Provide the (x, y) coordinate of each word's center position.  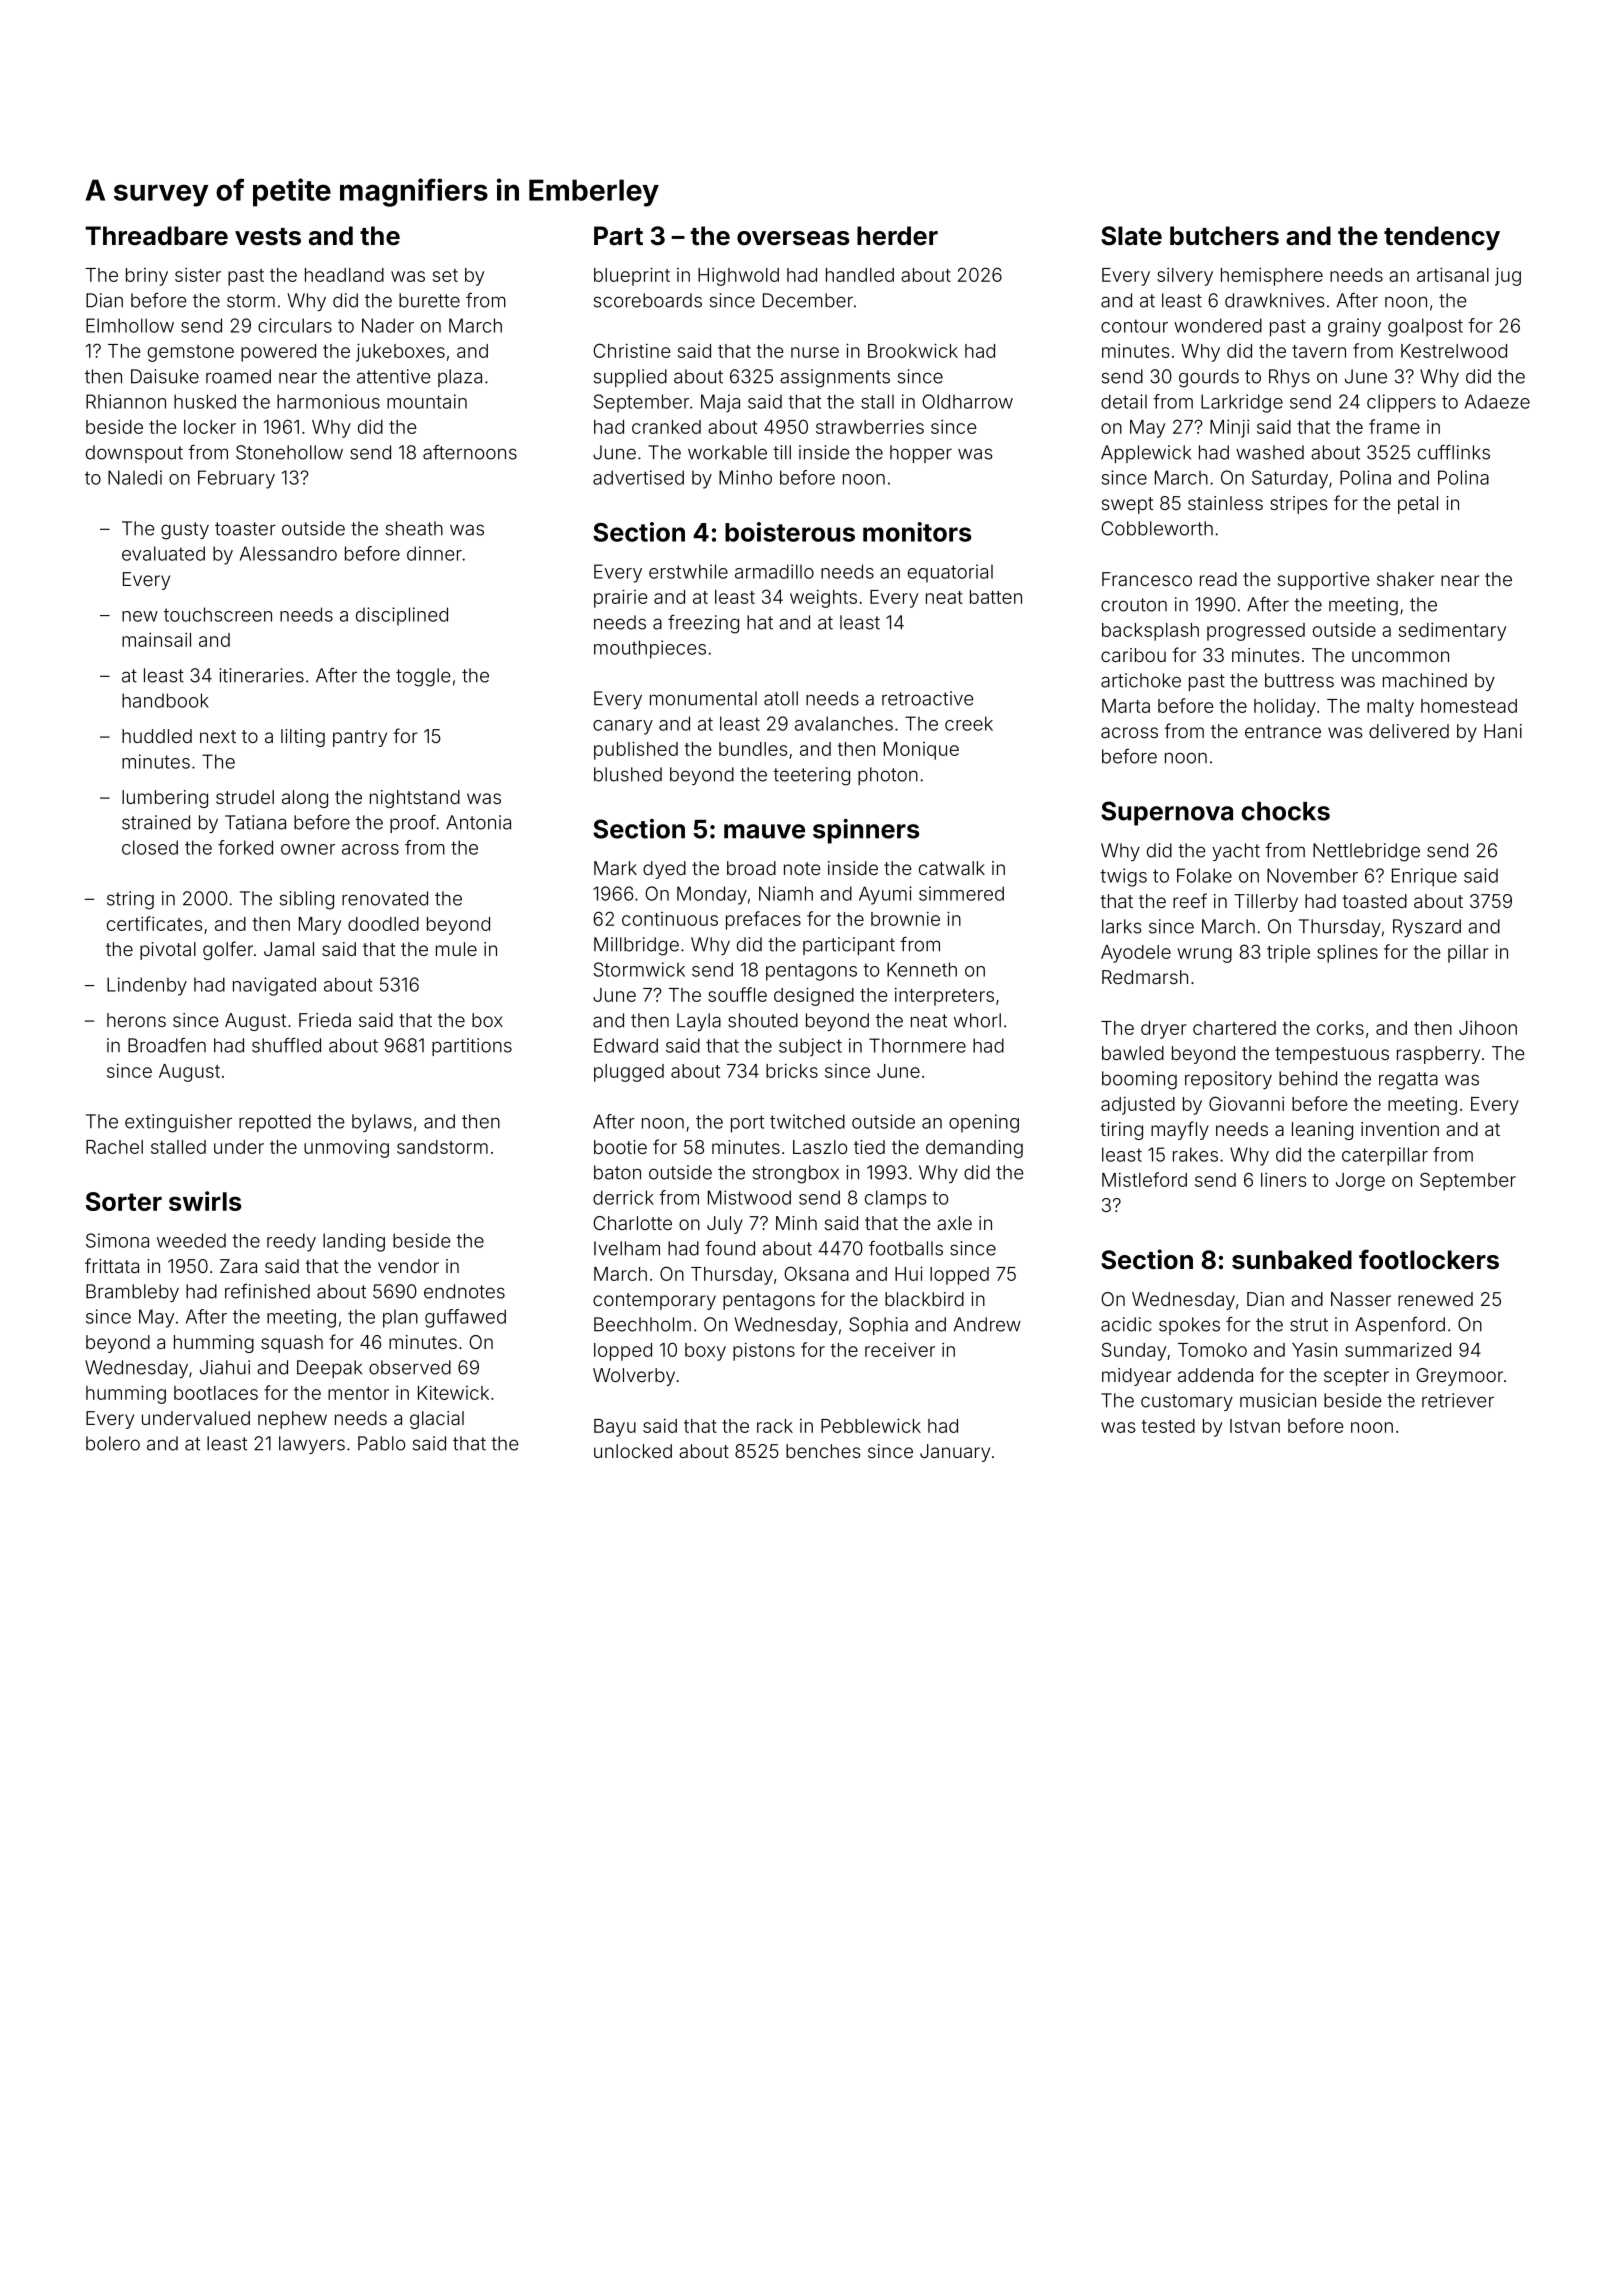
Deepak (329, 1369)
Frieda (325, 1020)
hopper (921, 454)
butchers (1224, 236)
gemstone (191, 353)
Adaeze (1497, 401)
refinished (267, 1291)
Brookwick (913, 350)
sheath (414, 528)
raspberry (1438, 1055)
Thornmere (917, 1045)
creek (969, 723)
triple (1288, 953)
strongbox (796, 1174)
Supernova (1167, 813)
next (218, 736)
